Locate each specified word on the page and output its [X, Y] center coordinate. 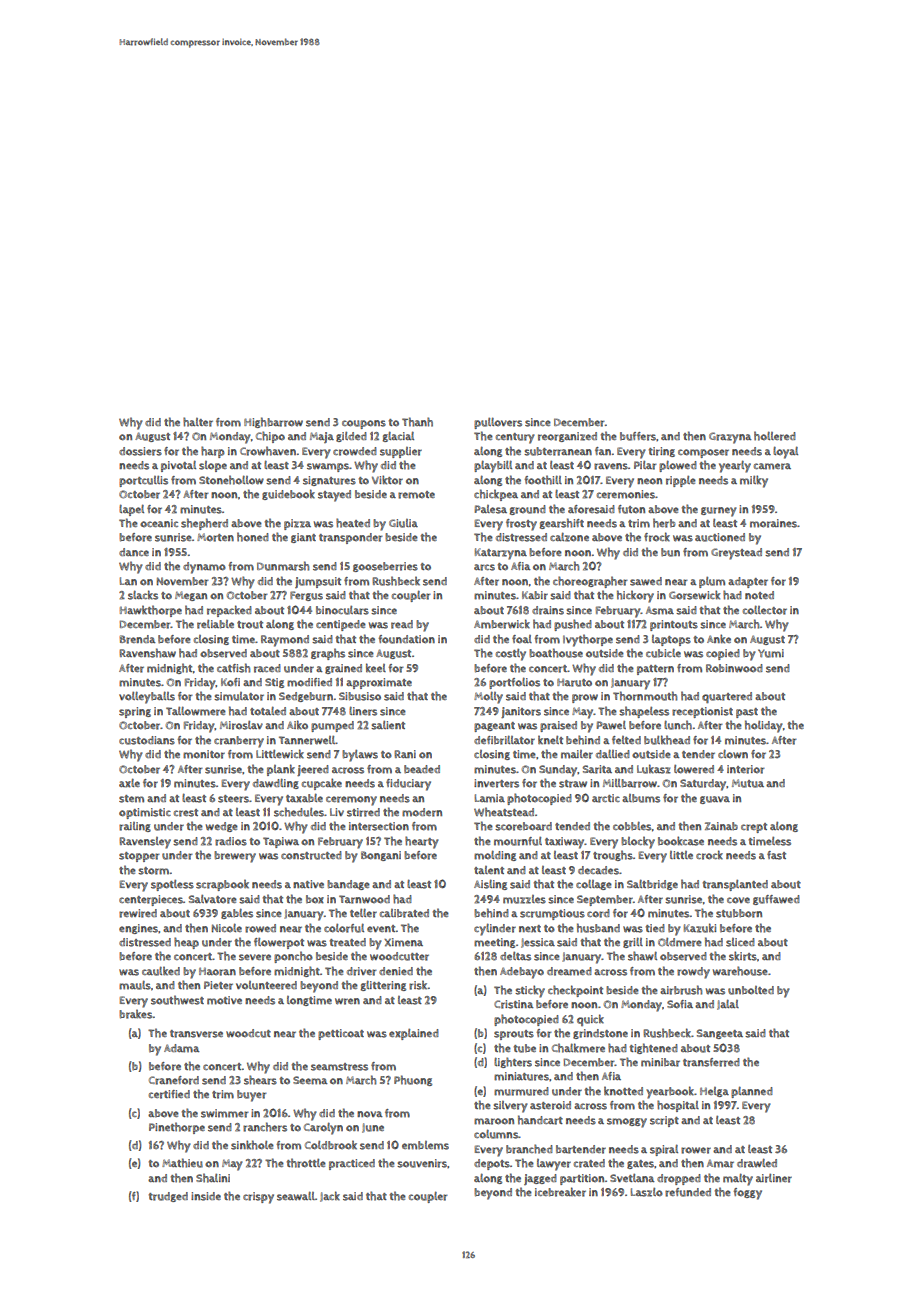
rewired [138, 913]
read [402, 624]
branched [529, 1149]
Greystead [736, 554]
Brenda [137, 639]
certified [169, 1094]
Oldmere [680, 942]
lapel [131, 510]
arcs [484, 567]
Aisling [490, 884]
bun [670, 552]
